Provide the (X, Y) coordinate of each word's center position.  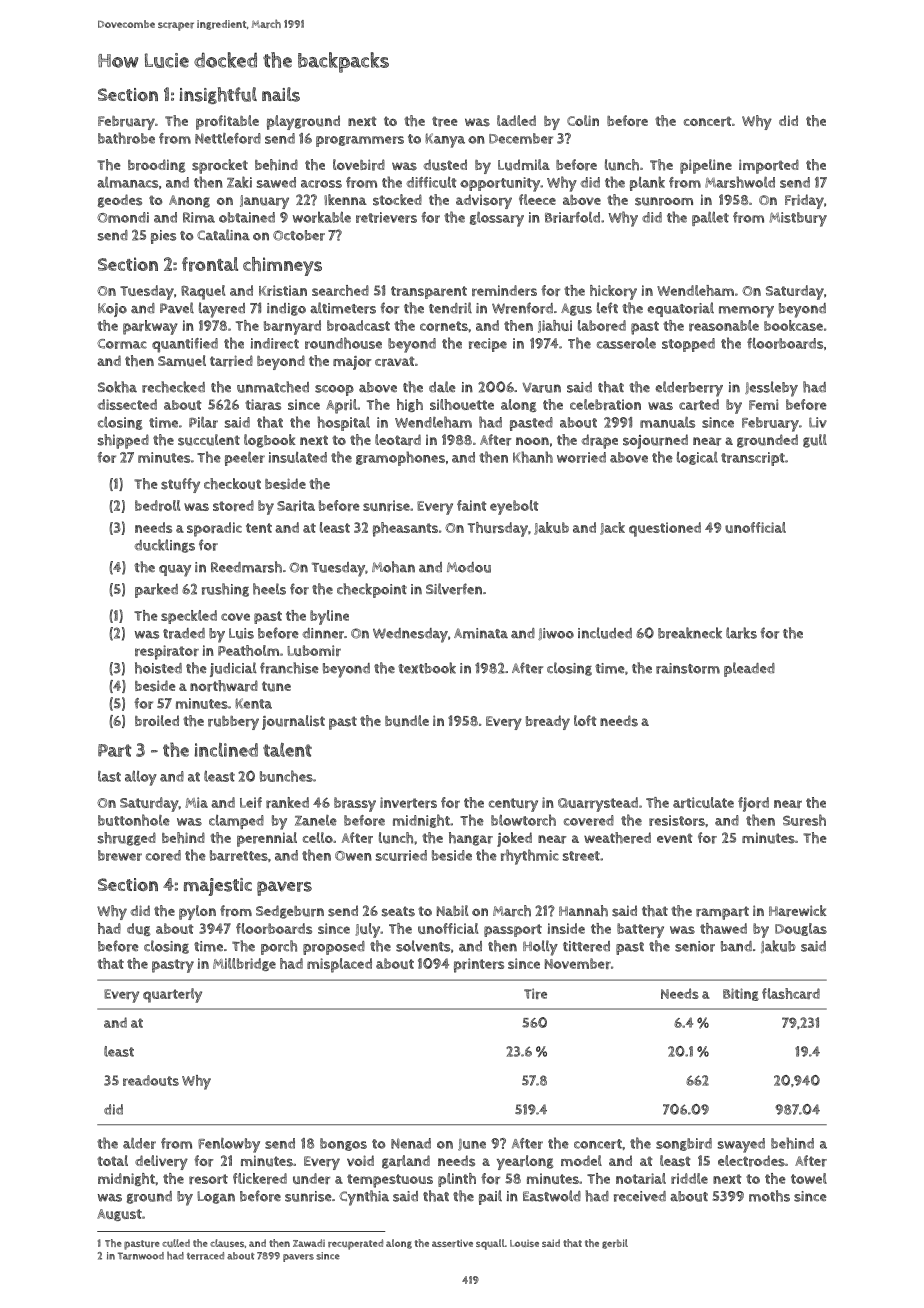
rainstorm (688, 668)
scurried (401, 855)
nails (281, 94)
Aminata (481, 633)
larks (741, 633)
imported (769, 166)
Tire (535, 993)
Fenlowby (229, 1145)
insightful (218, 95)
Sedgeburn (290, 912)
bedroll (157, 505)
